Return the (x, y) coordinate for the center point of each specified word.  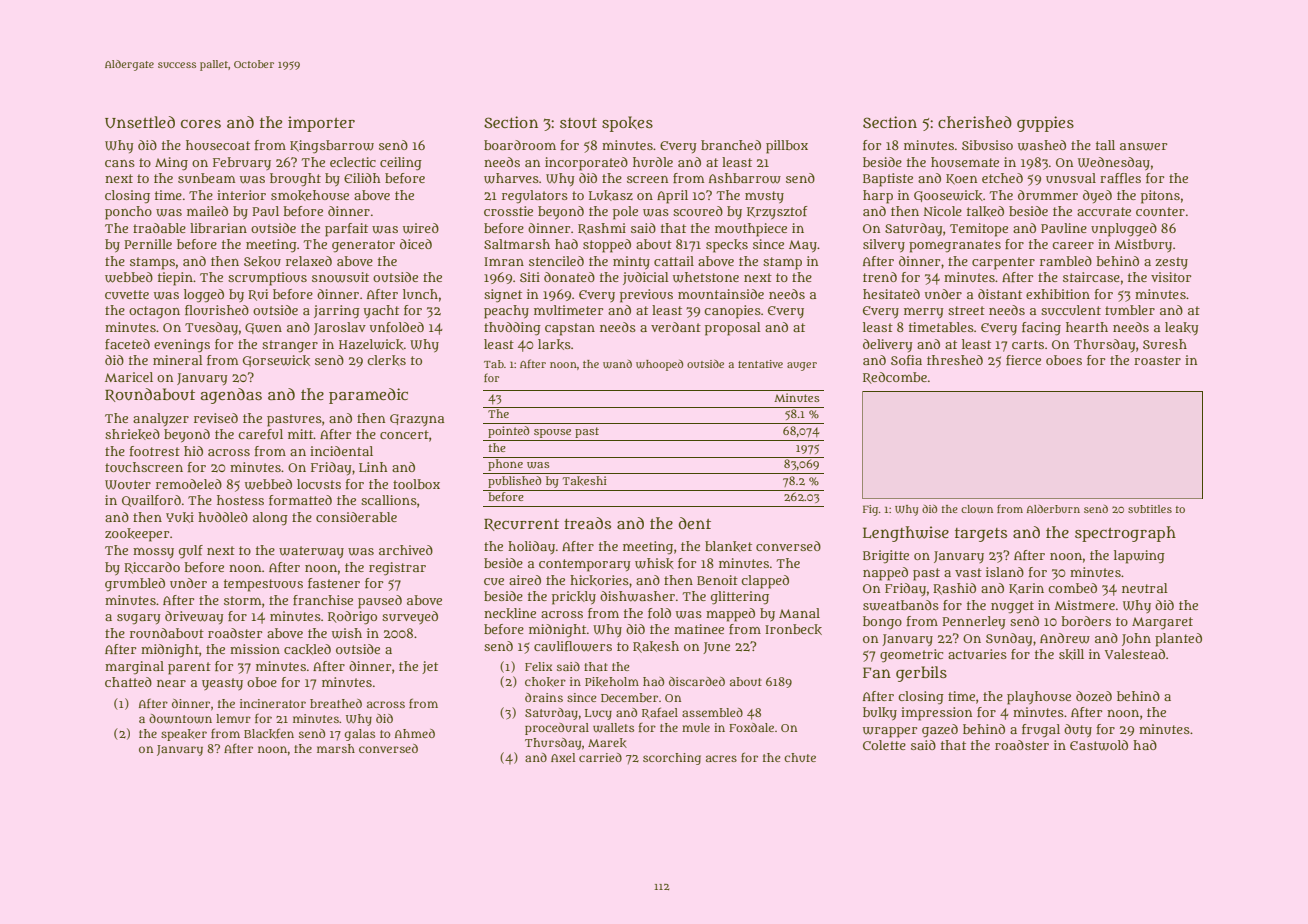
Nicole (943, 211)
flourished (217, 310)
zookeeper (137, 535)
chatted (128, 682)
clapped (765, 582)
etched (1002, 178)
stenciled (556, 261)
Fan (877, 672)
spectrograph (1125, 534)
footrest (155, 451)
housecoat (218, 145)
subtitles (1150, 509)
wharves (511, 178)
